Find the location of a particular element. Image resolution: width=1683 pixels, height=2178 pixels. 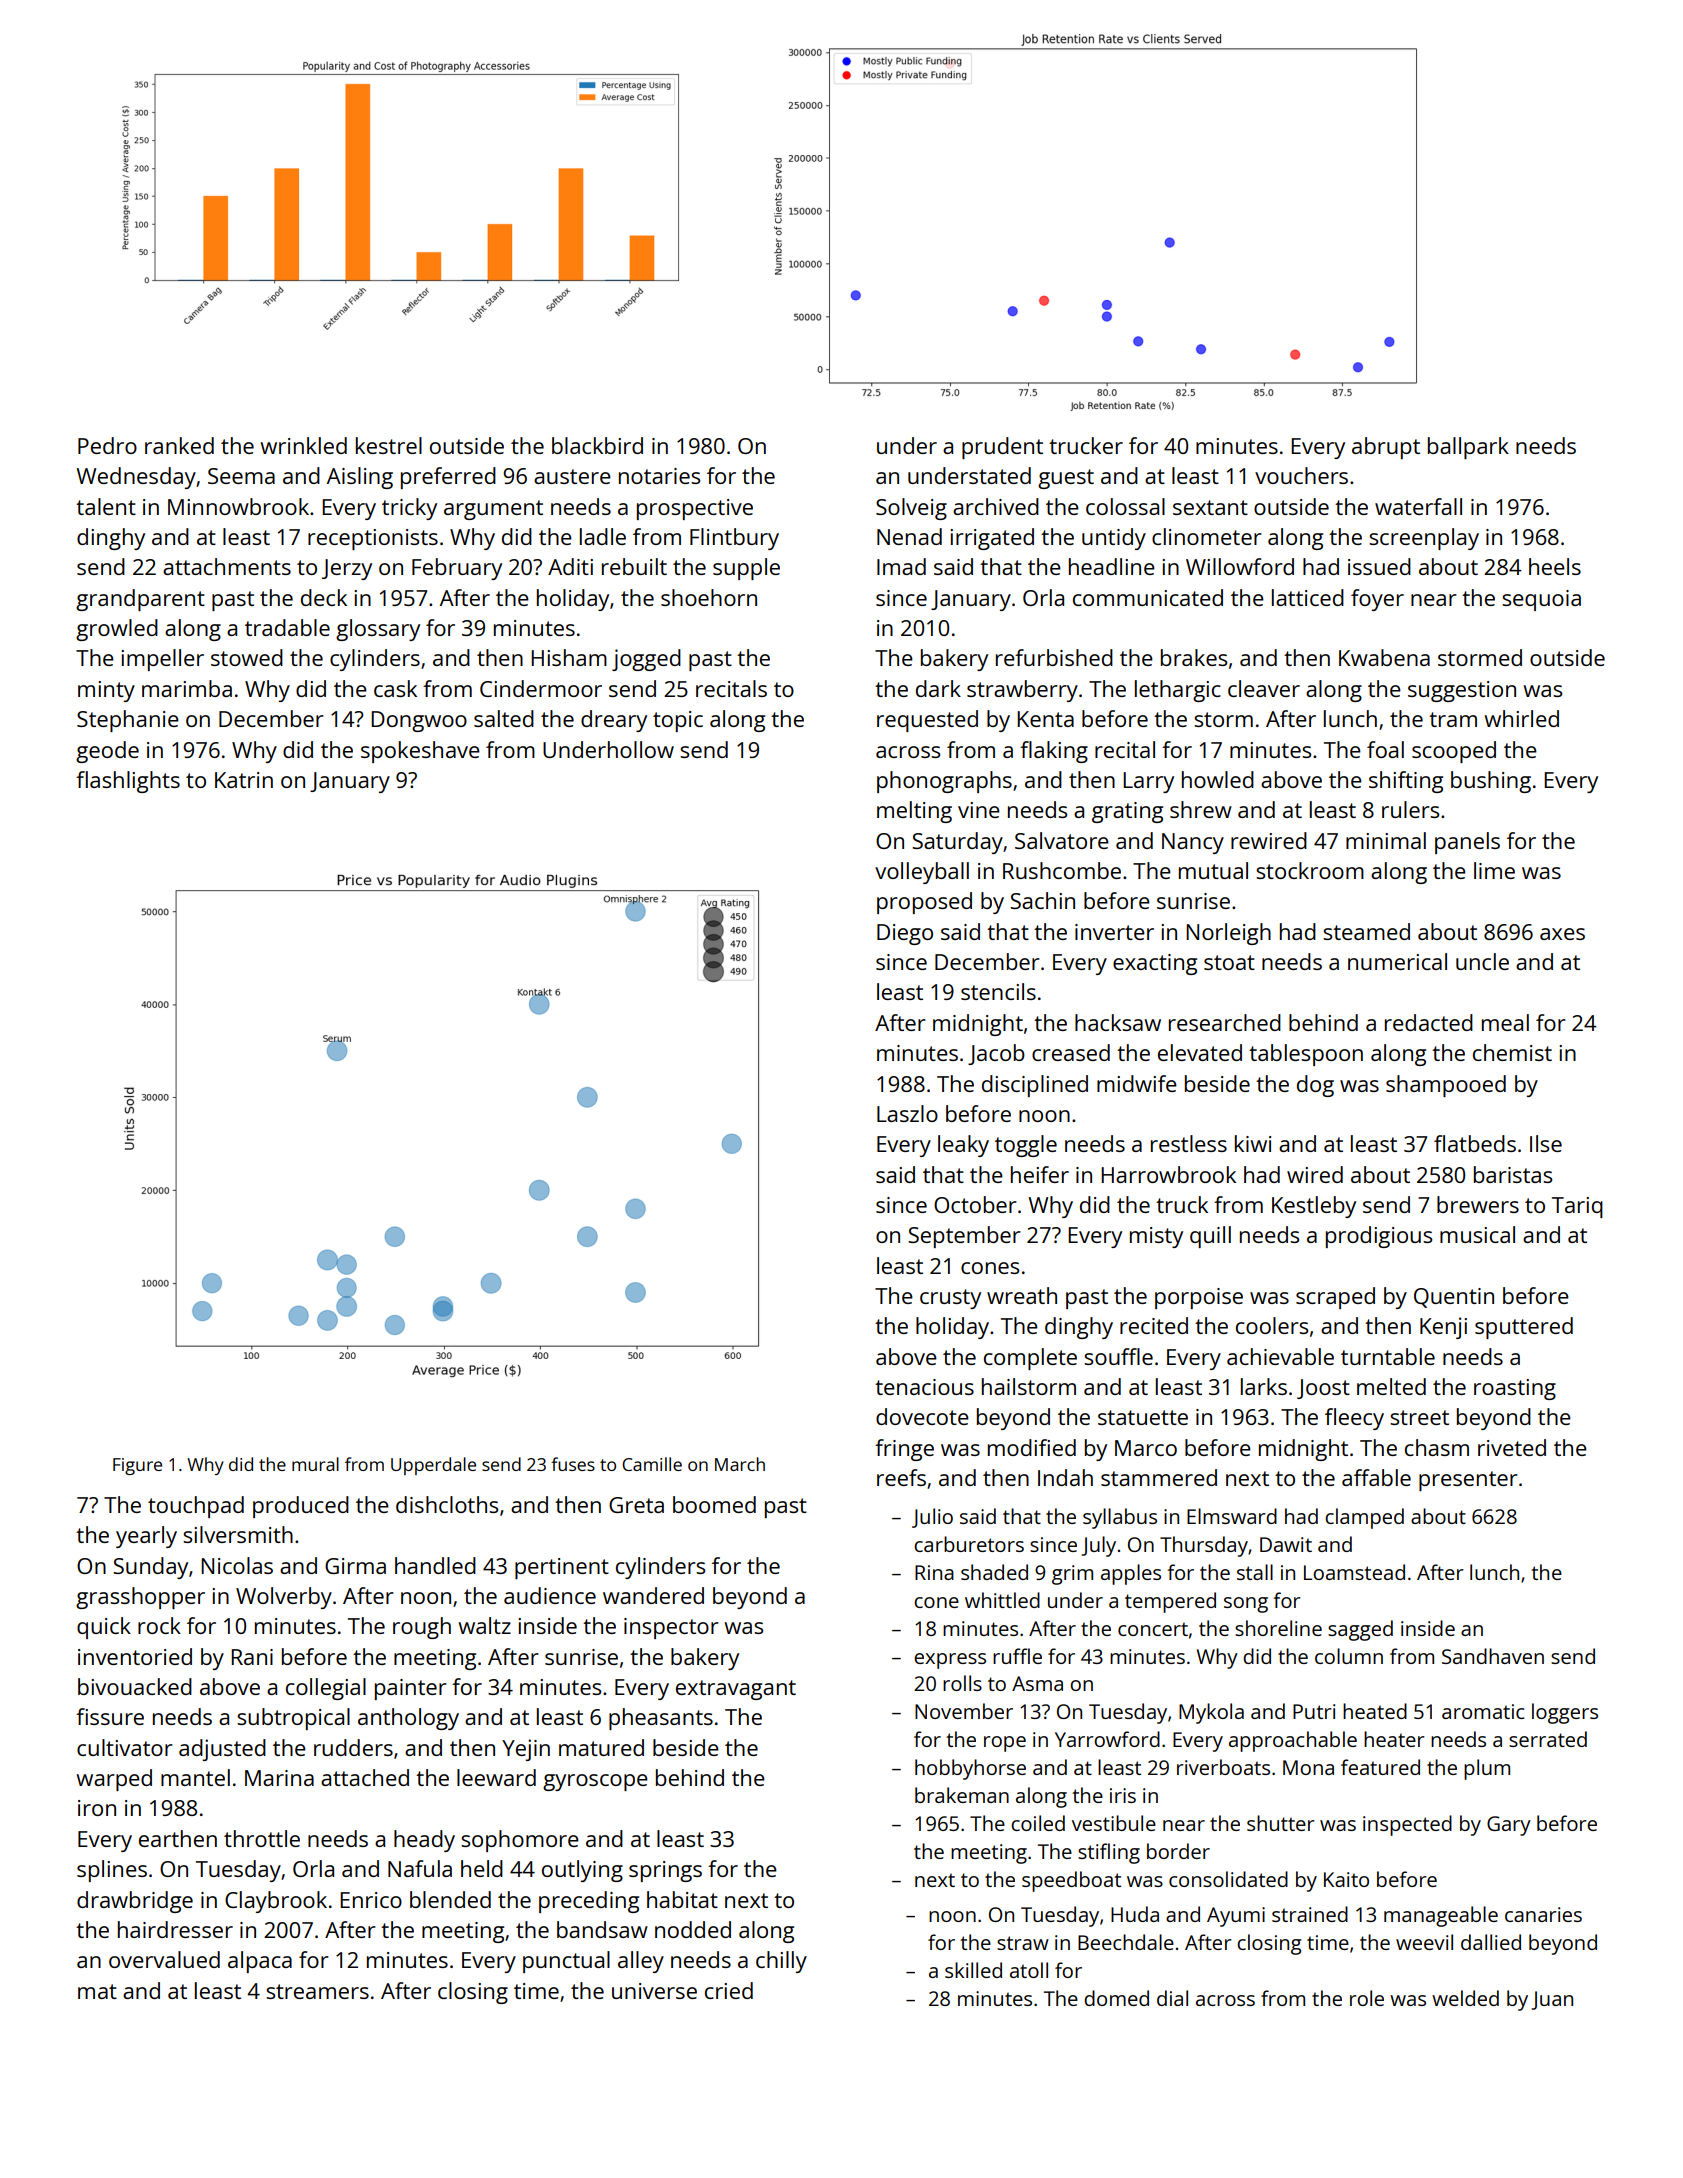

blackbird is located at coordinates (597, 445).
